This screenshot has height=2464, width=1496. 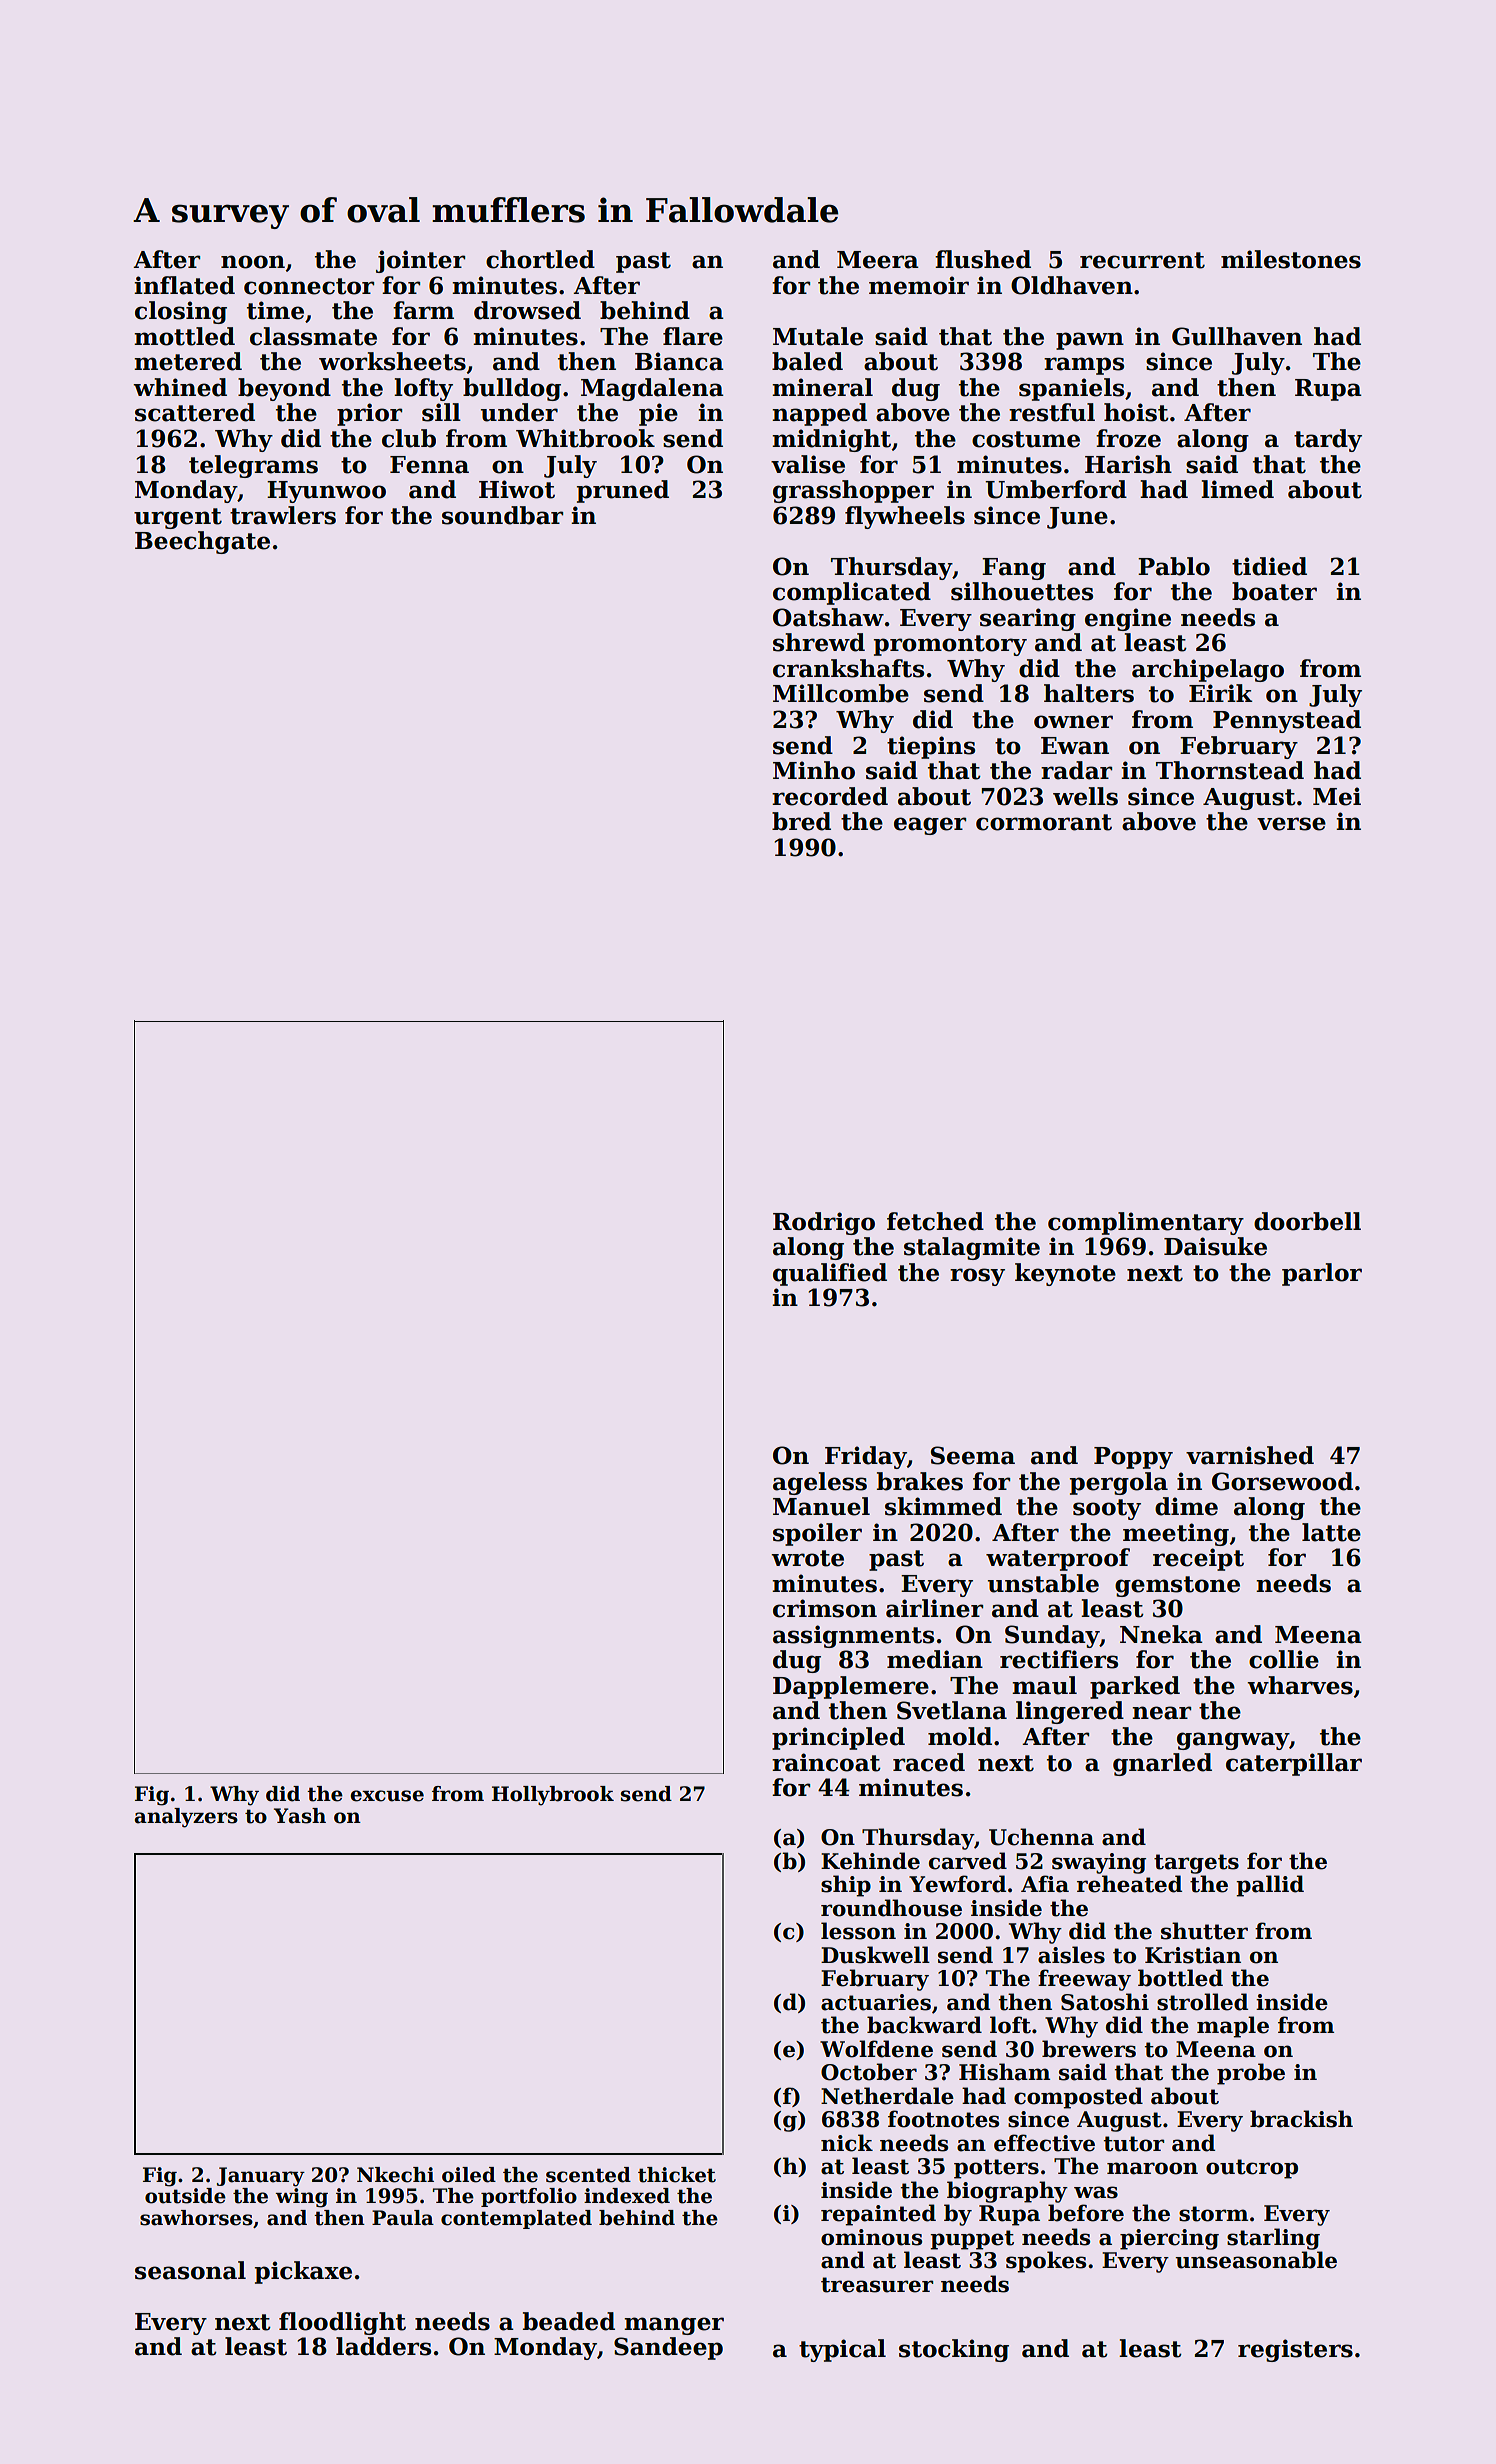 What do you see at coordinates (283, 515) in the screenshot?
I see `trawlers` at bounding box center [283, 515].
